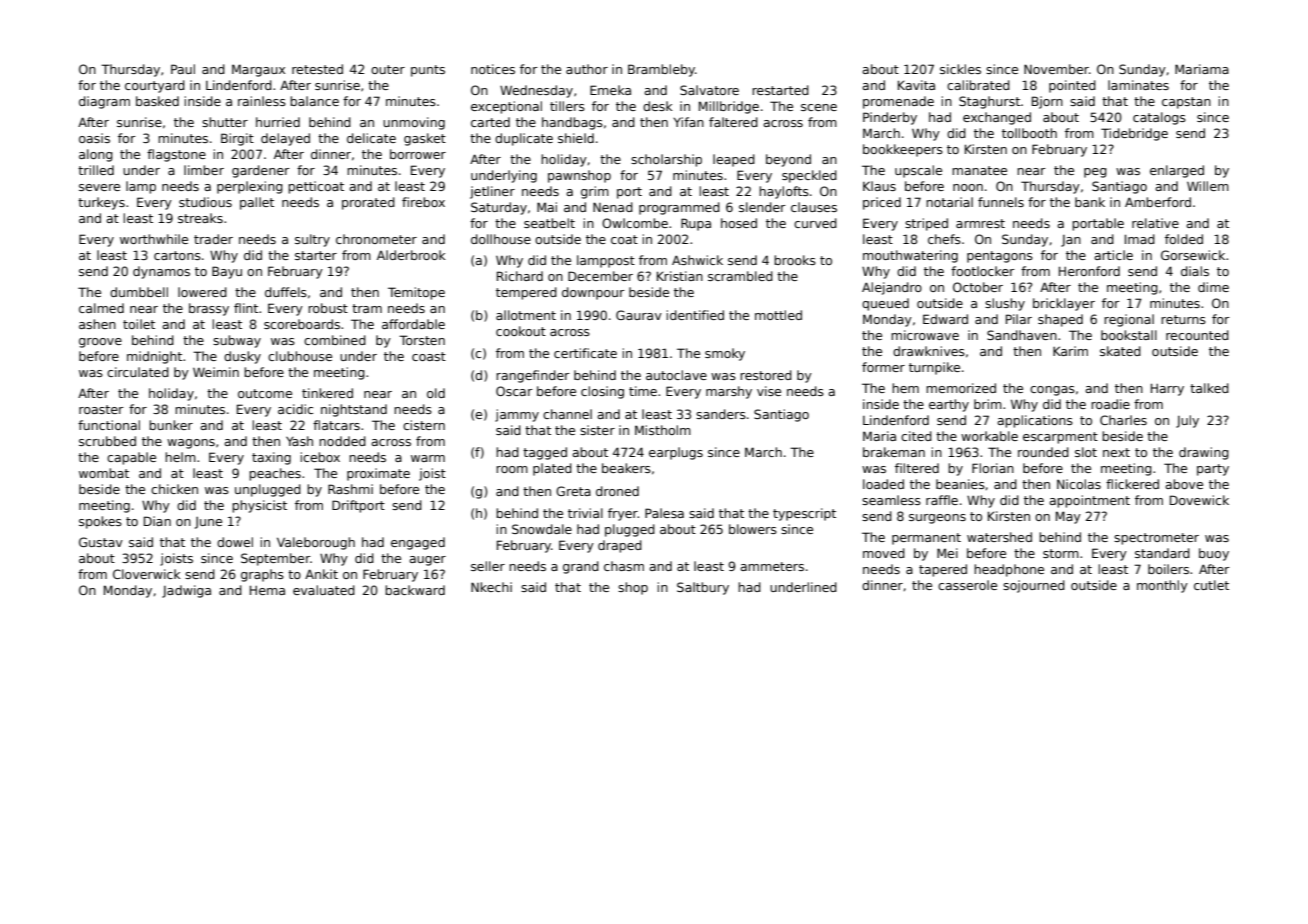 The height and width of the screenshot is (924, 1308). I want to click on talked, so click(1209, 388).
